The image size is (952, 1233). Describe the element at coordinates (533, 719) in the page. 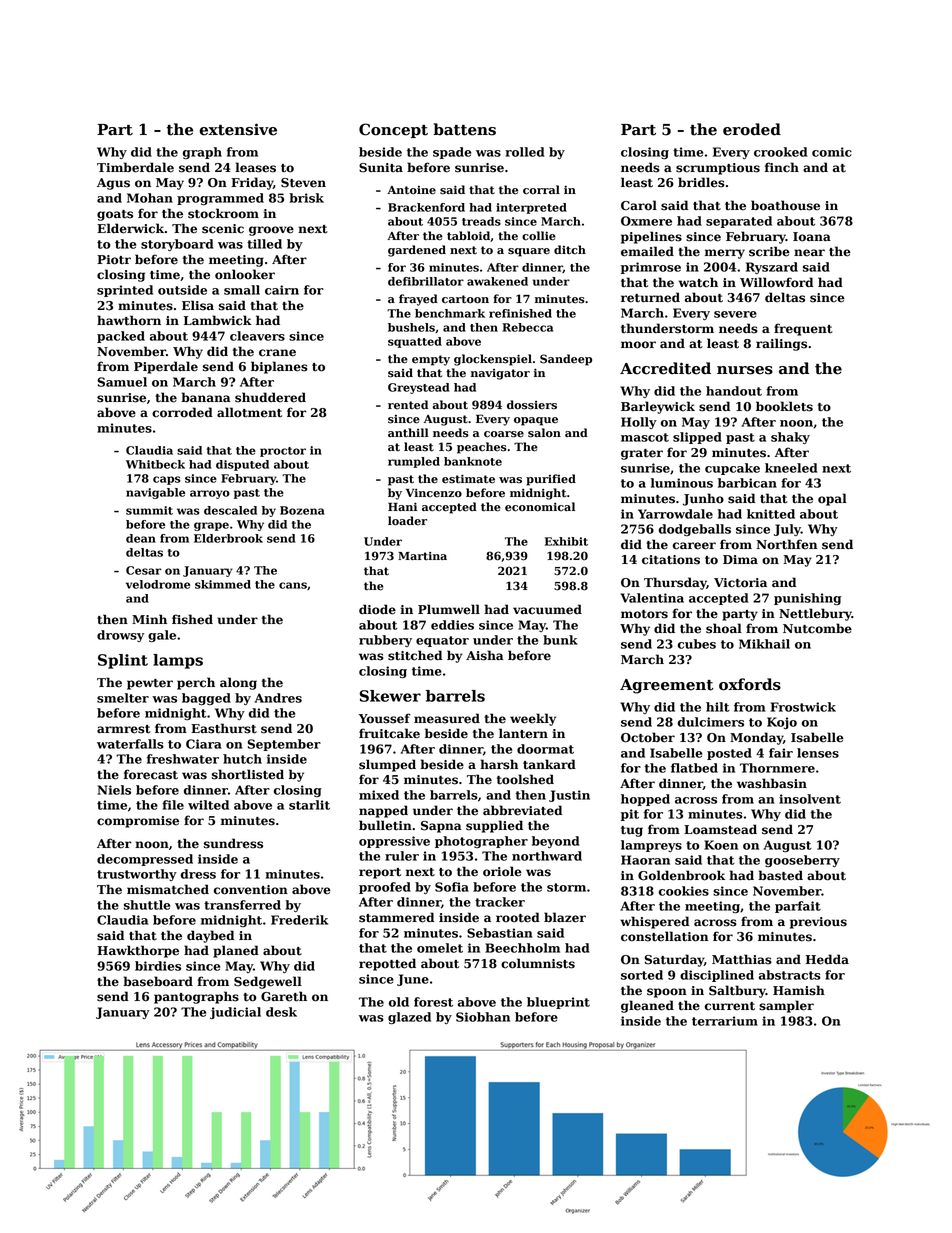

I see `weekly` at that location.
